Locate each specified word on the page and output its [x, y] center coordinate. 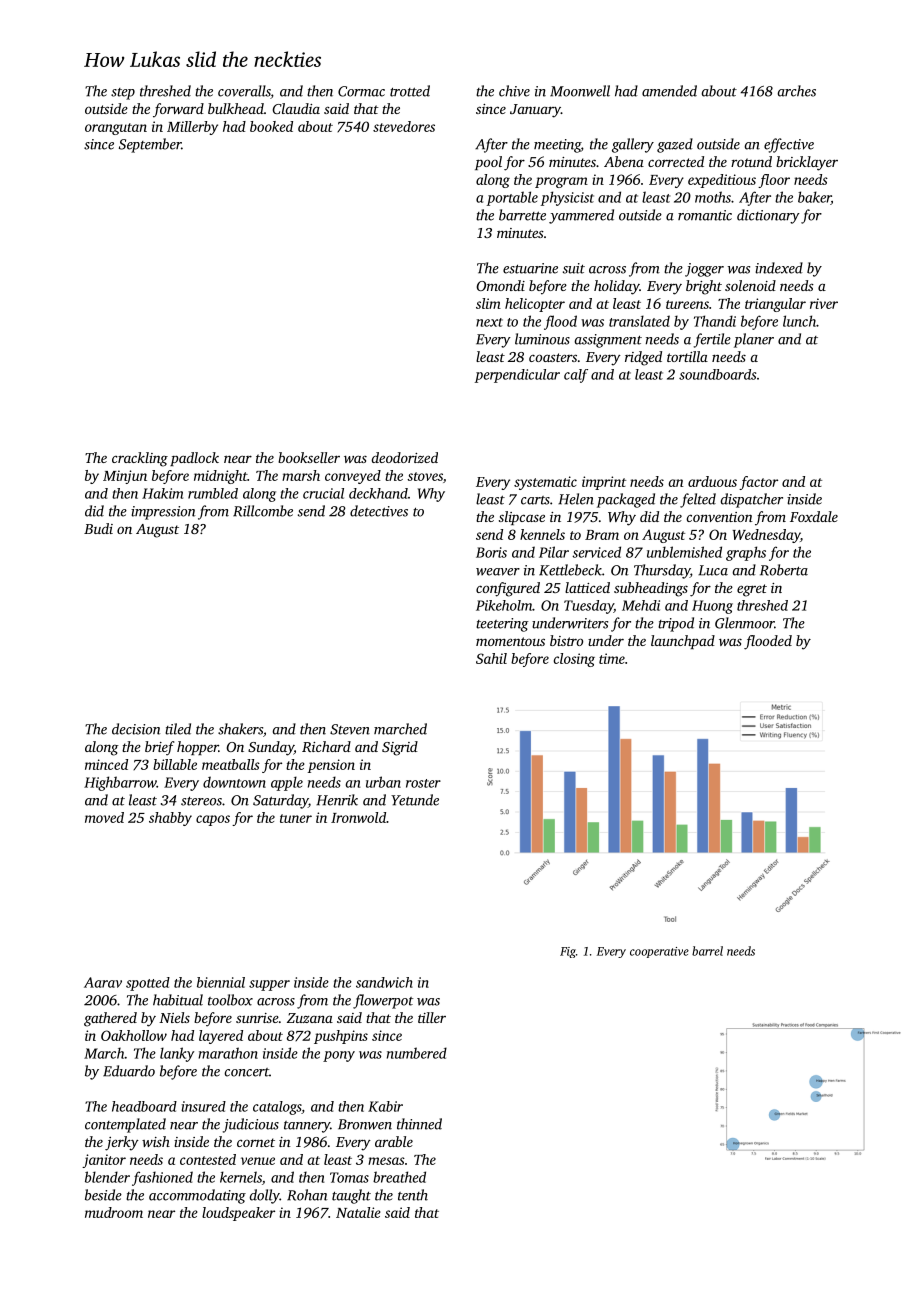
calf [576, 376]
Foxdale [814, 516]
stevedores [404, 126]
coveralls [244, 92]
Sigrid [400, 748]
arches [796, 91]
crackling [140, 459]
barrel [707, 951]
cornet [256, 1142]
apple [287, 783]
